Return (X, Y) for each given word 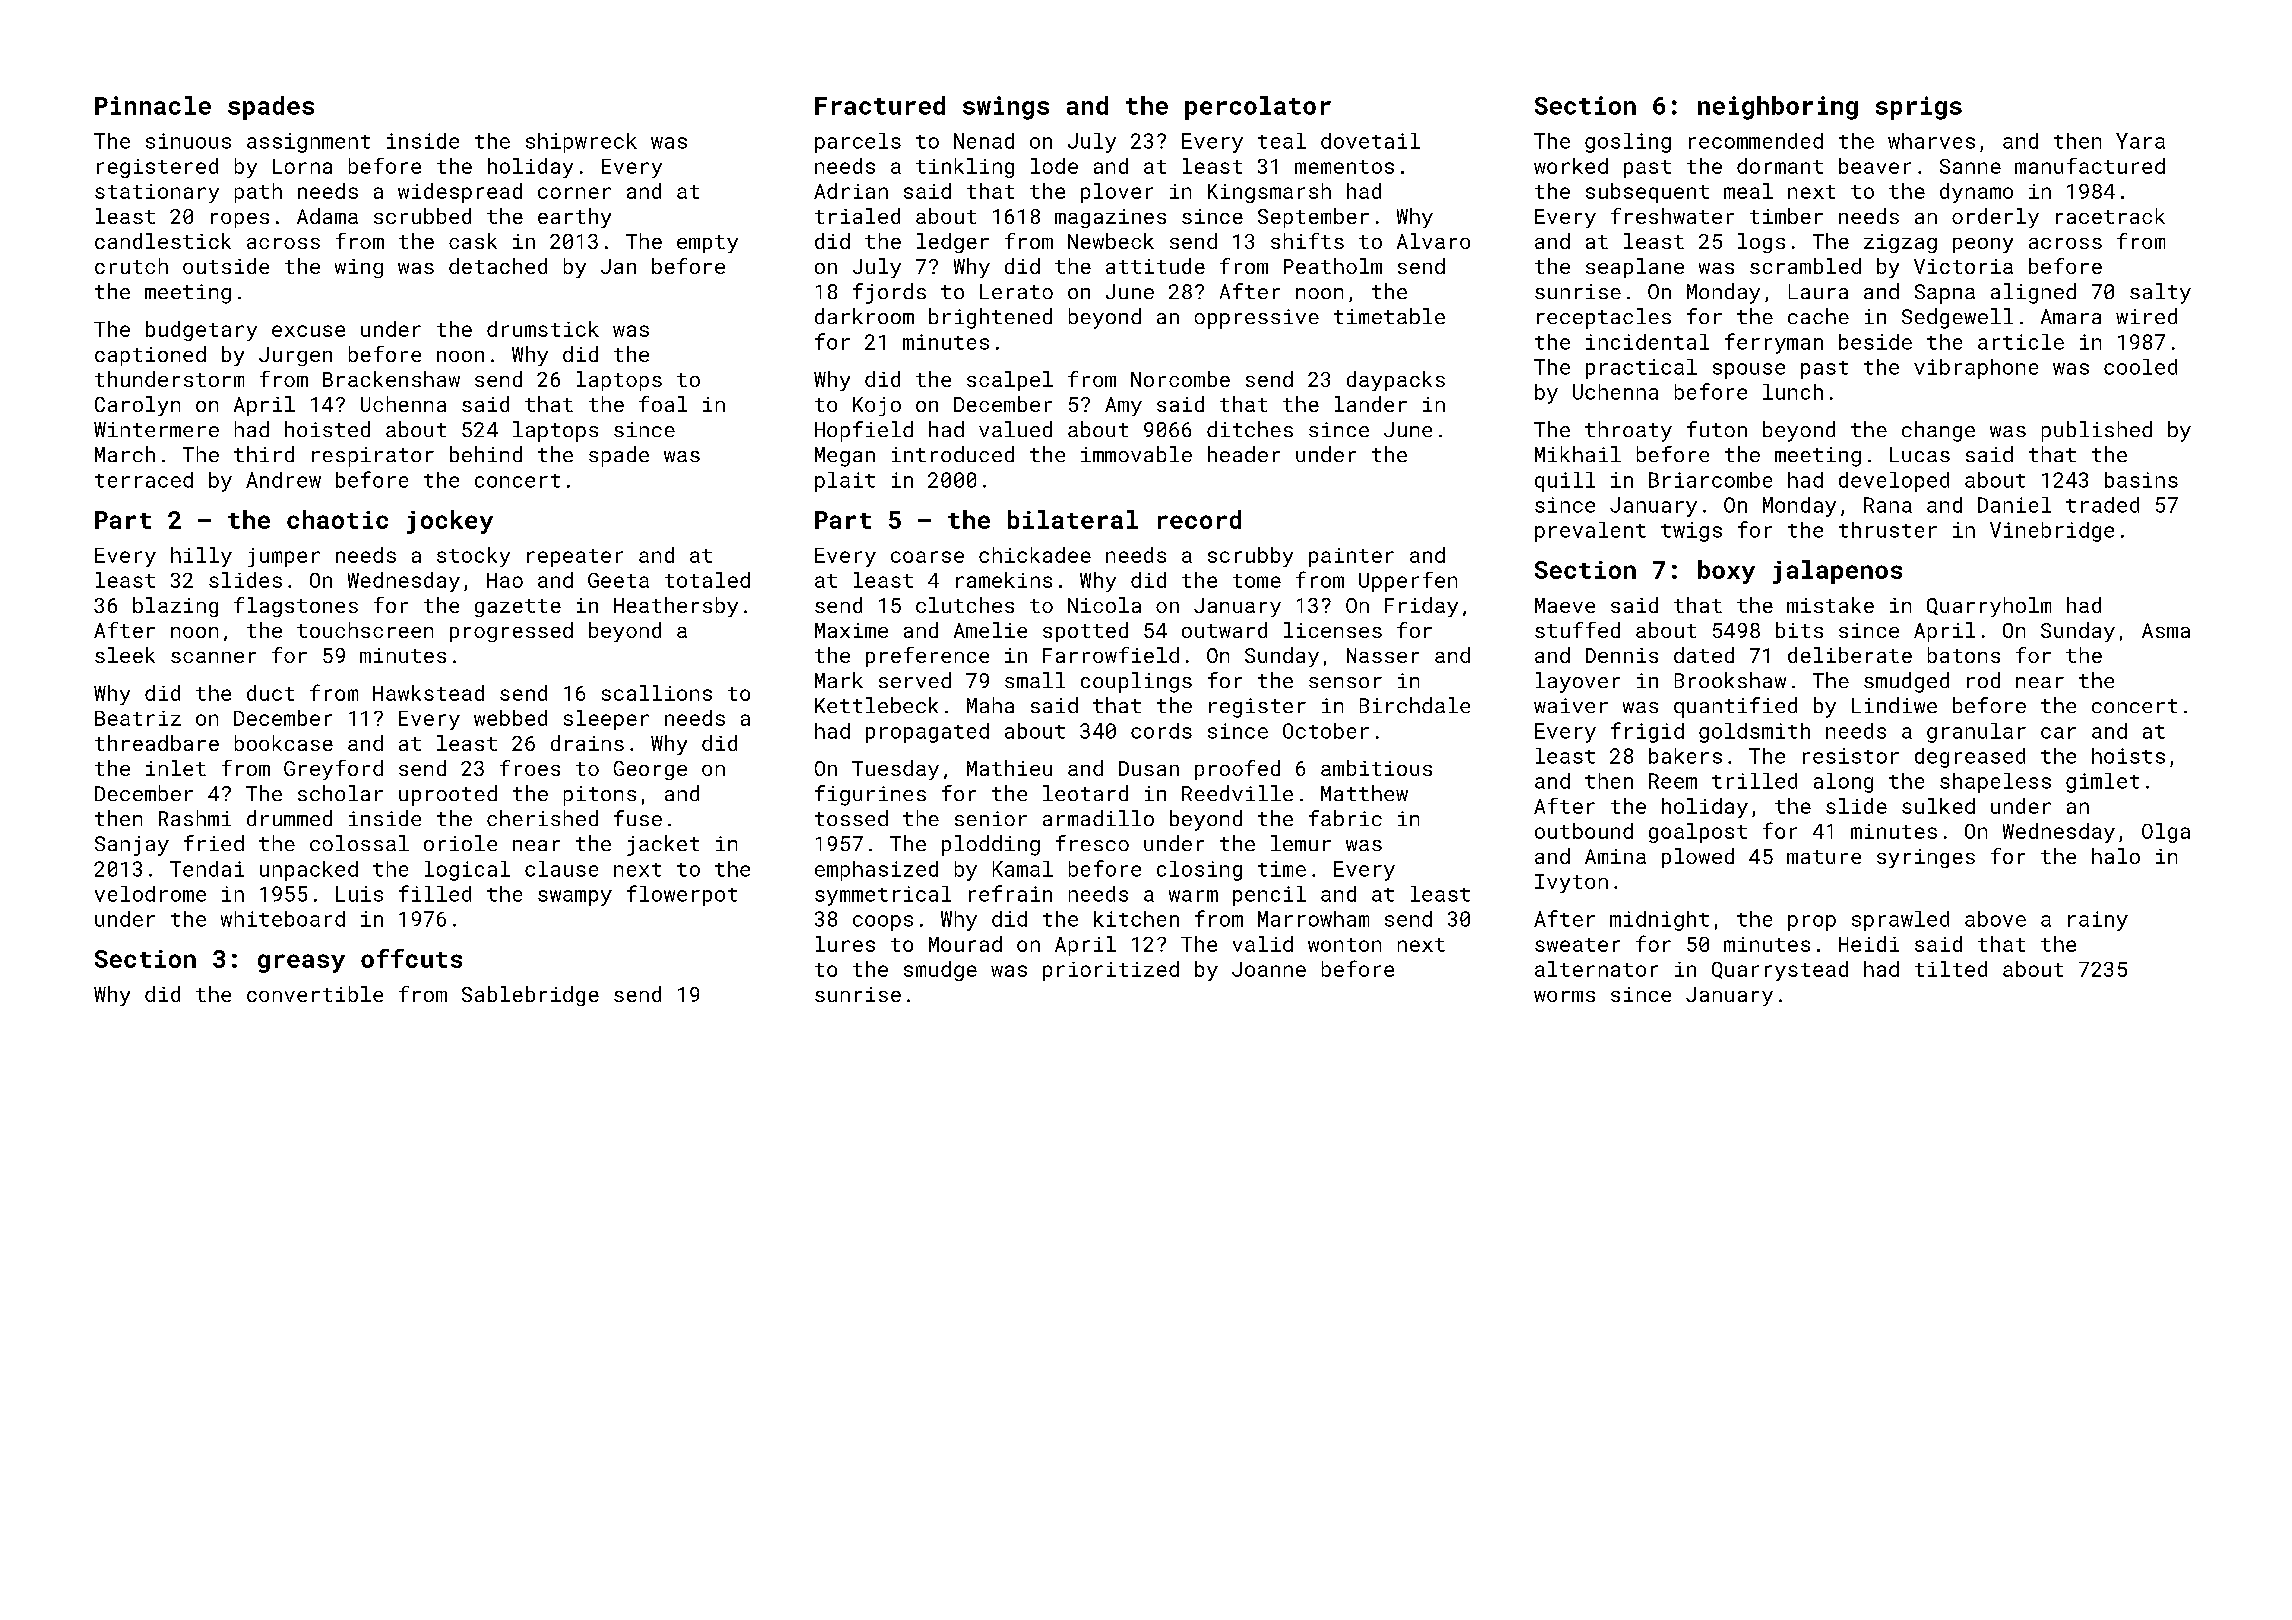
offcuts (411, 958)
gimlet (2102, 783)
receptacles (1604, 318)
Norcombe (1180, 379)
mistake (1830, 605)
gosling (1628, 143)
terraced (144, 480)
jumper (284, 557)
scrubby (1250, 557)
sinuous (188, 141)
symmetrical (883, 896)
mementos (1344, 167)
